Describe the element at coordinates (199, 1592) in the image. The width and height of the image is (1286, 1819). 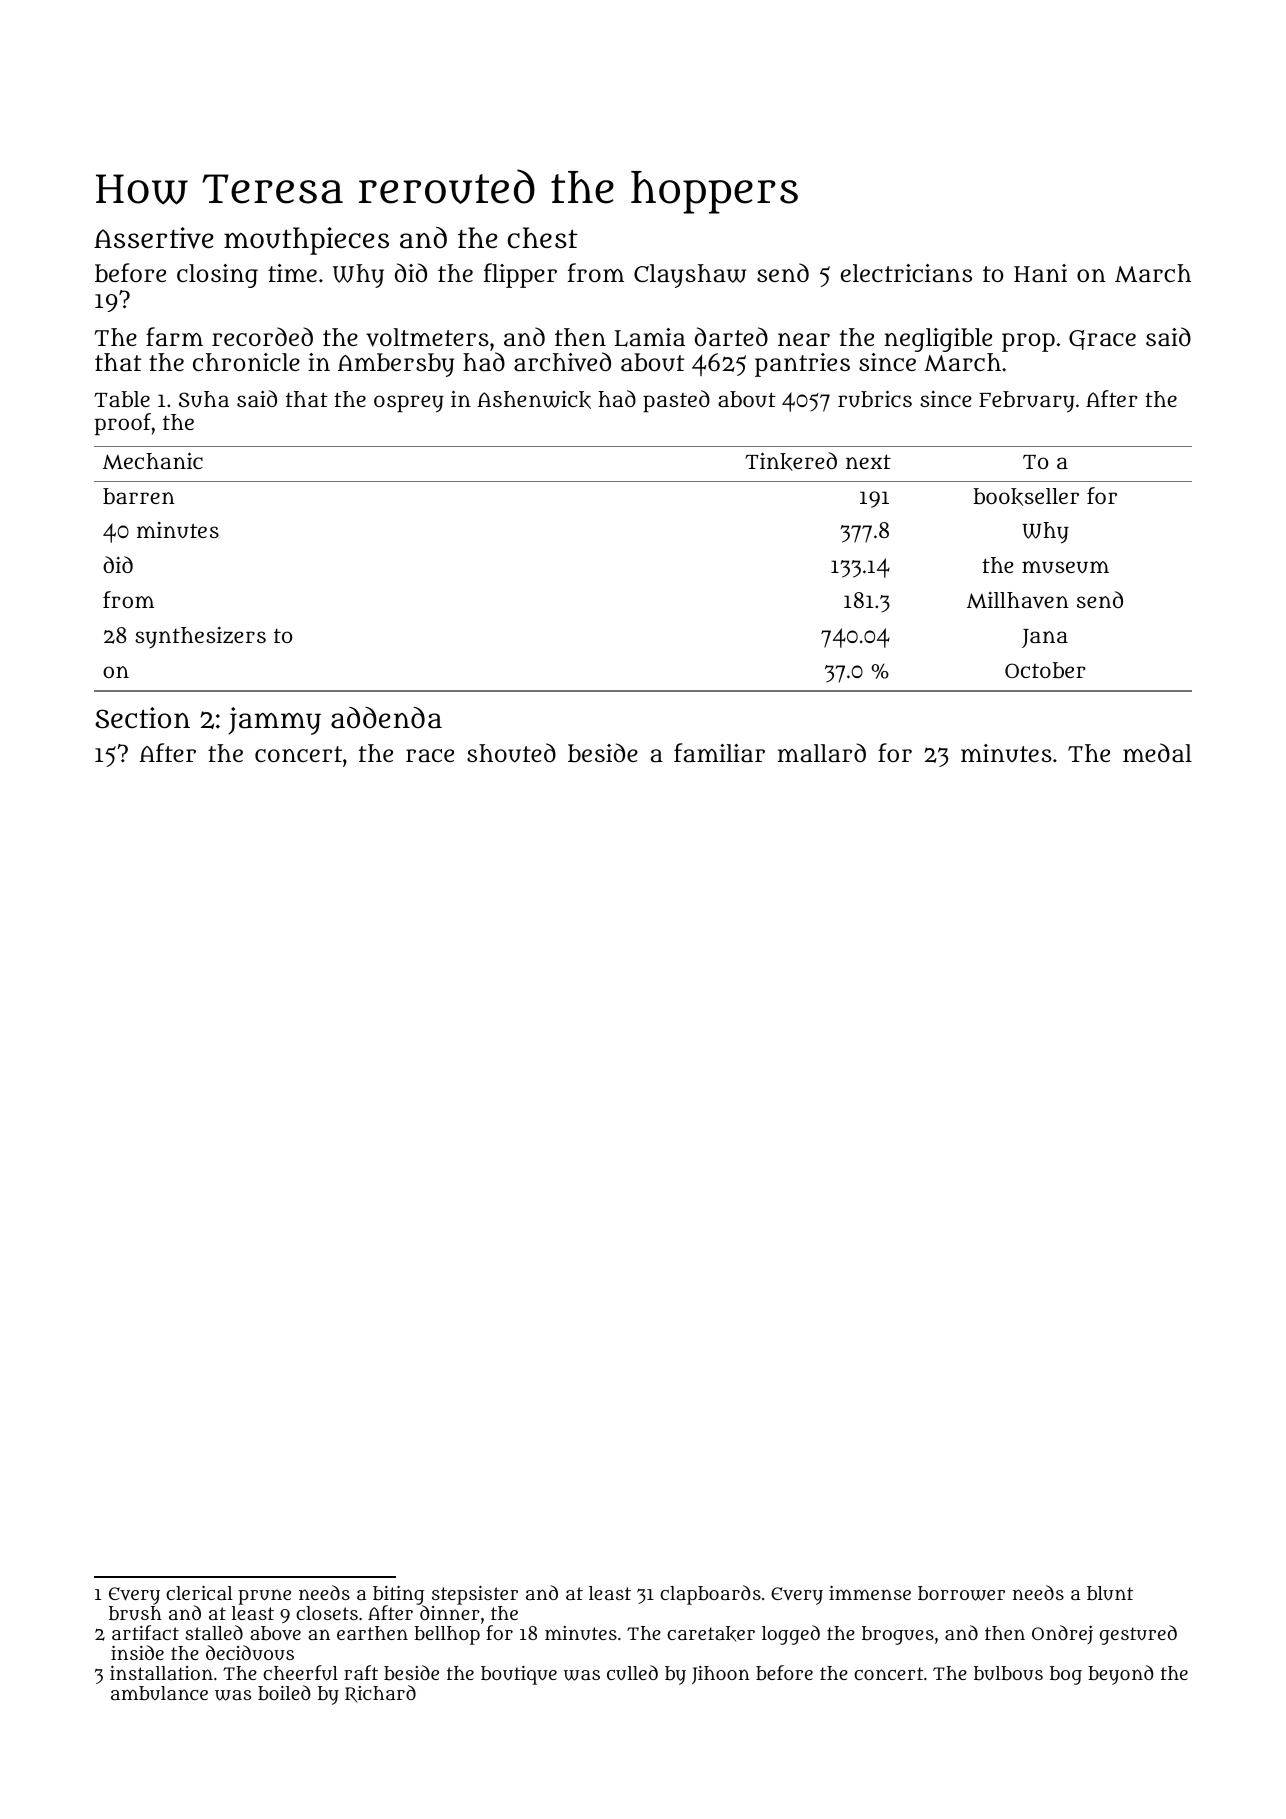
I see `clerical` at that location.
